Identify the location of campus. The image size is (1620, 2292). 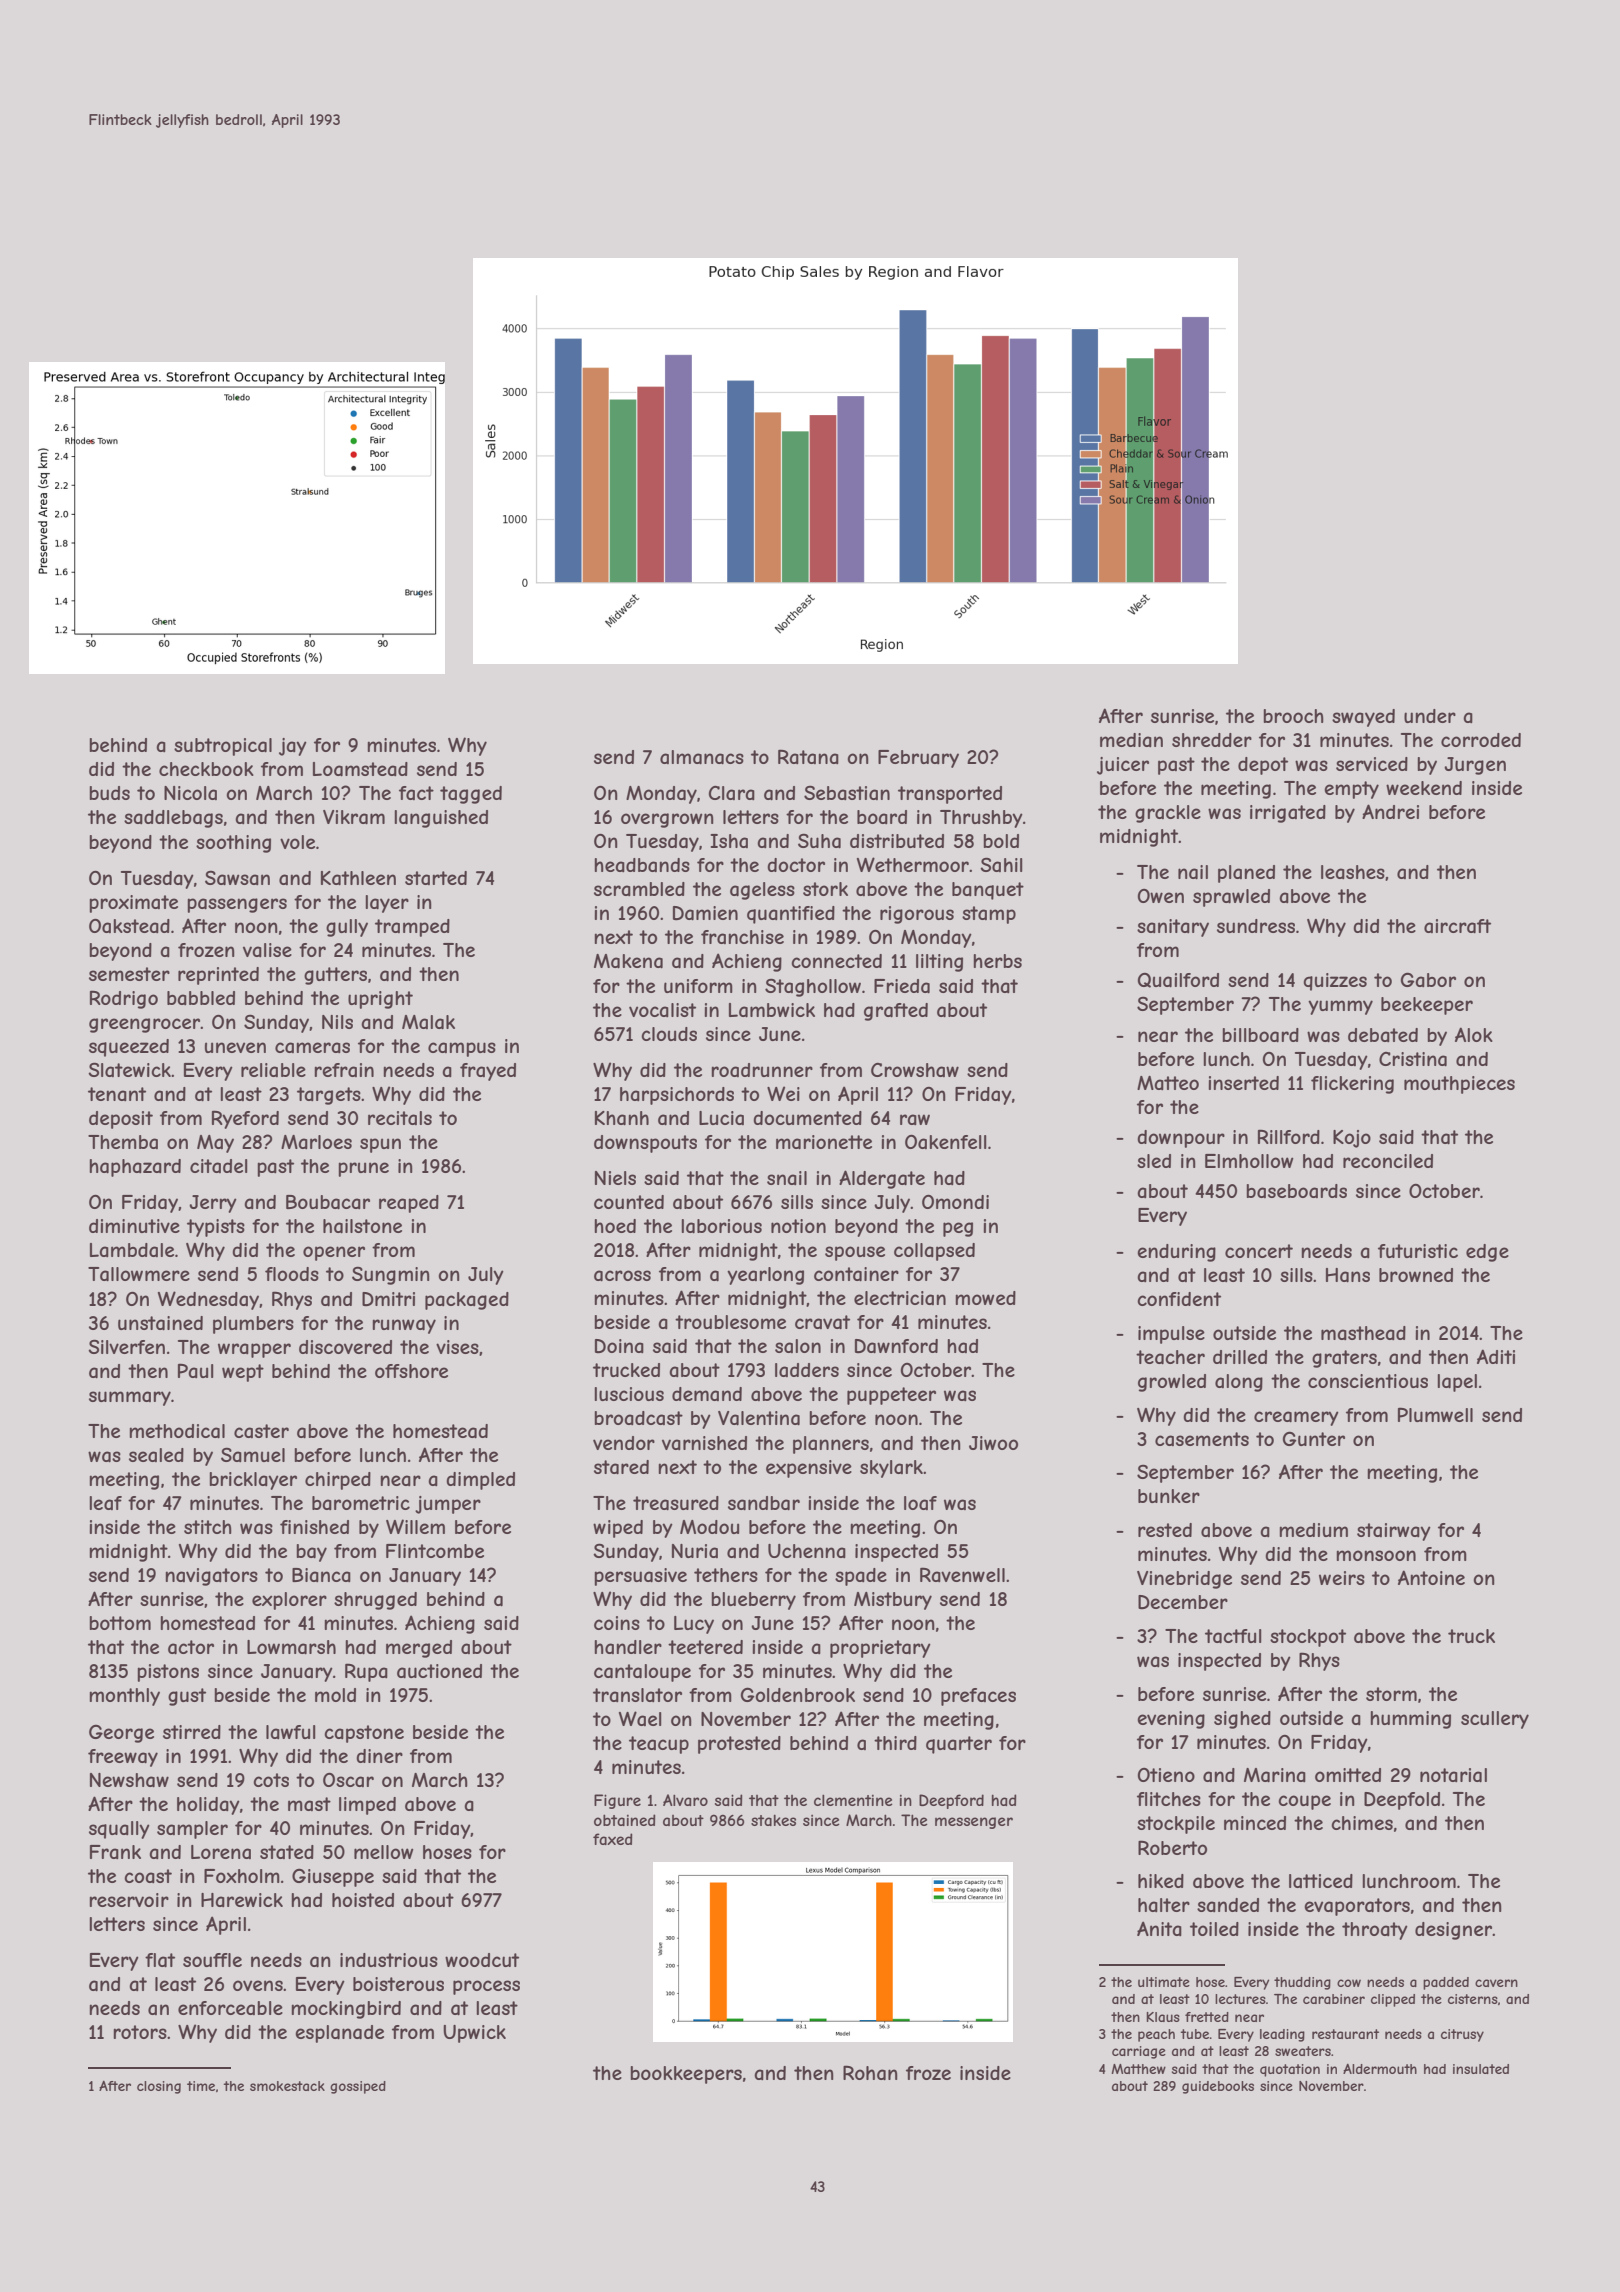
(462, 1049).
